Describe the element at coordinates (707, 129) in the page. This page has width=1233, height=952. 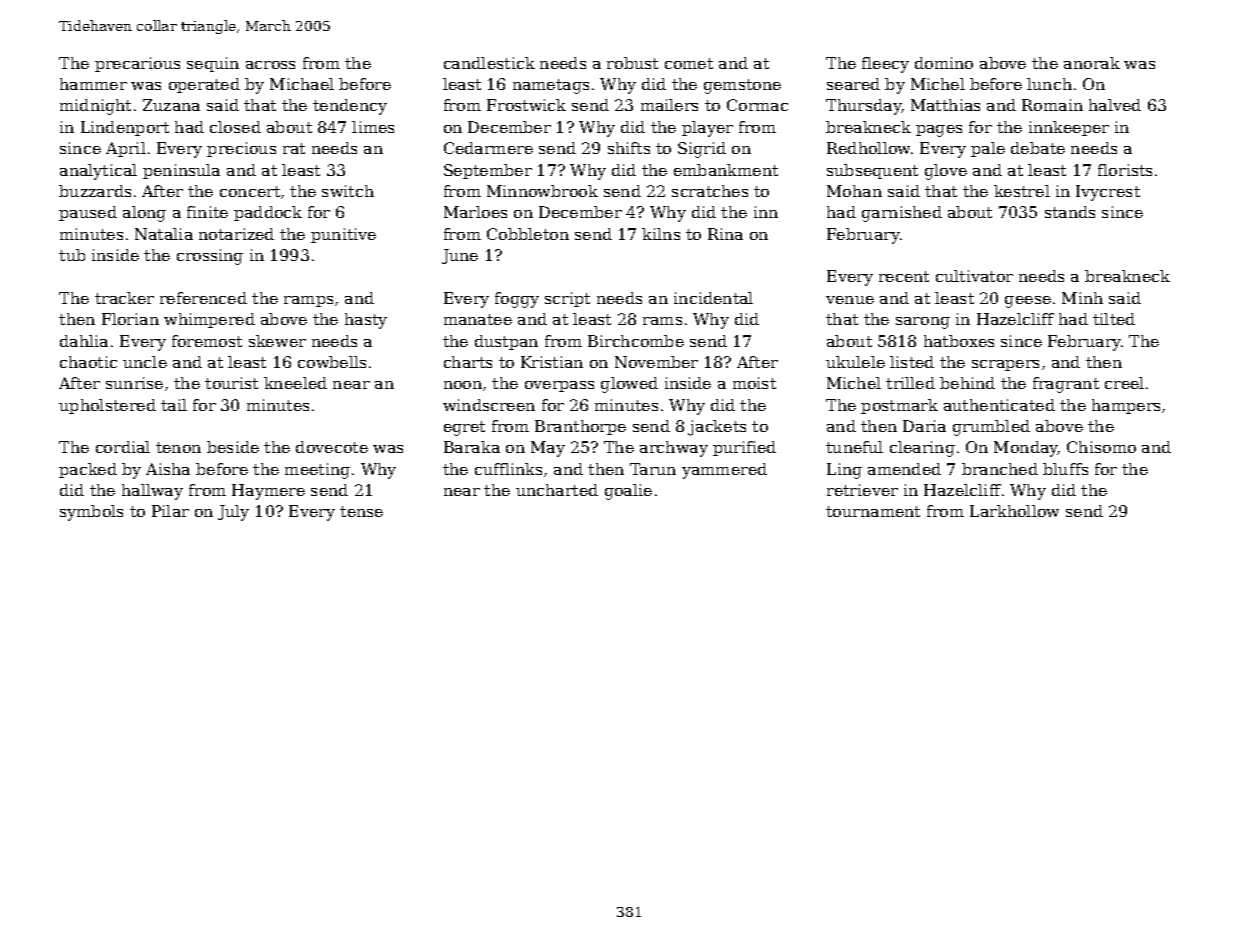
I see `player` at that location.
